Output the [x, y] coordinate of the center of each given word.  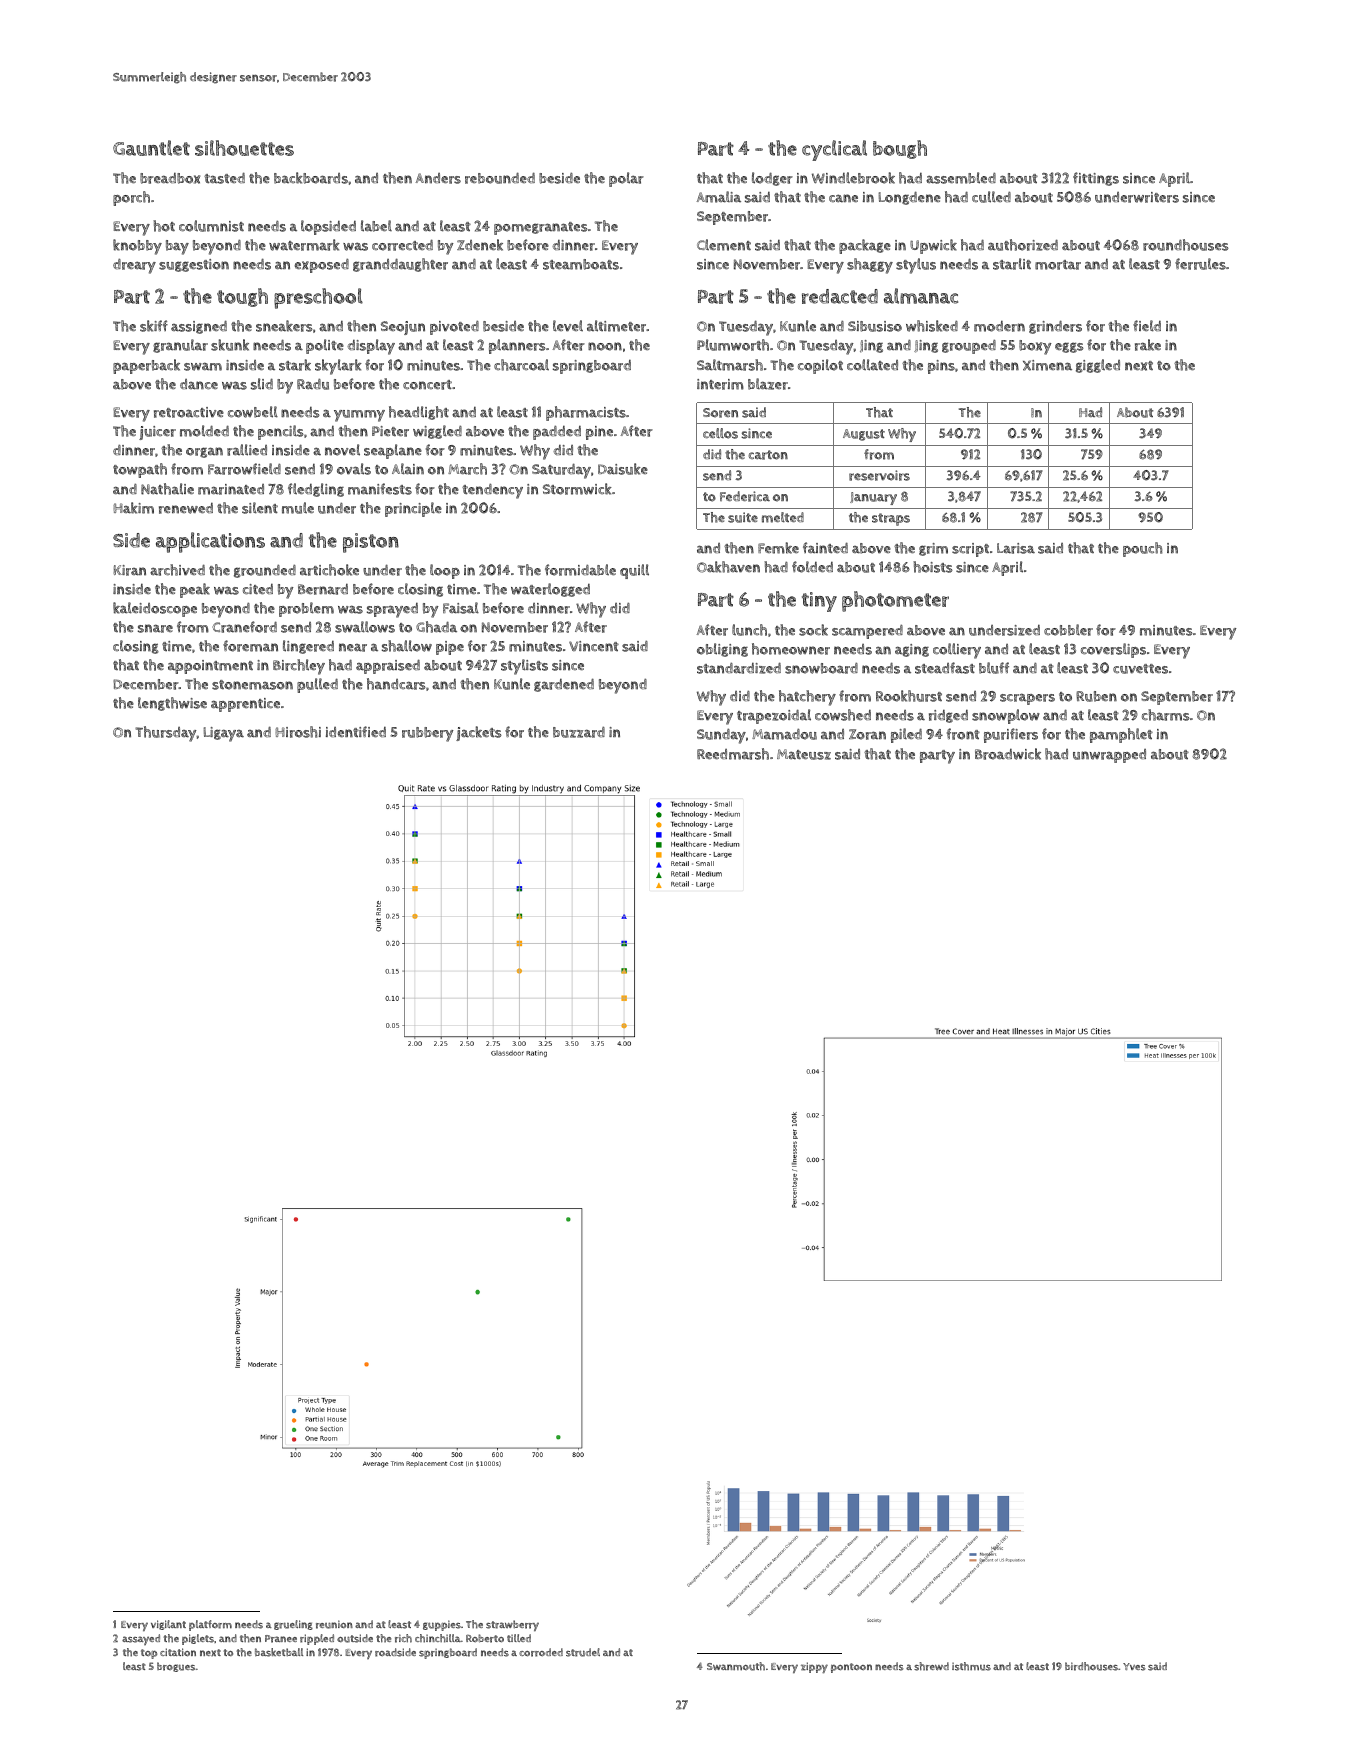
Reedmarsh [733, 754]
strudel [583, 1652]
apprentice [245, 705]
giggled [1098, 366]
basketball [279, 1652]
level [568, 326]
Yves [1134, 1667]
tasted [224, 178]
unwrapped [1109, 756]
